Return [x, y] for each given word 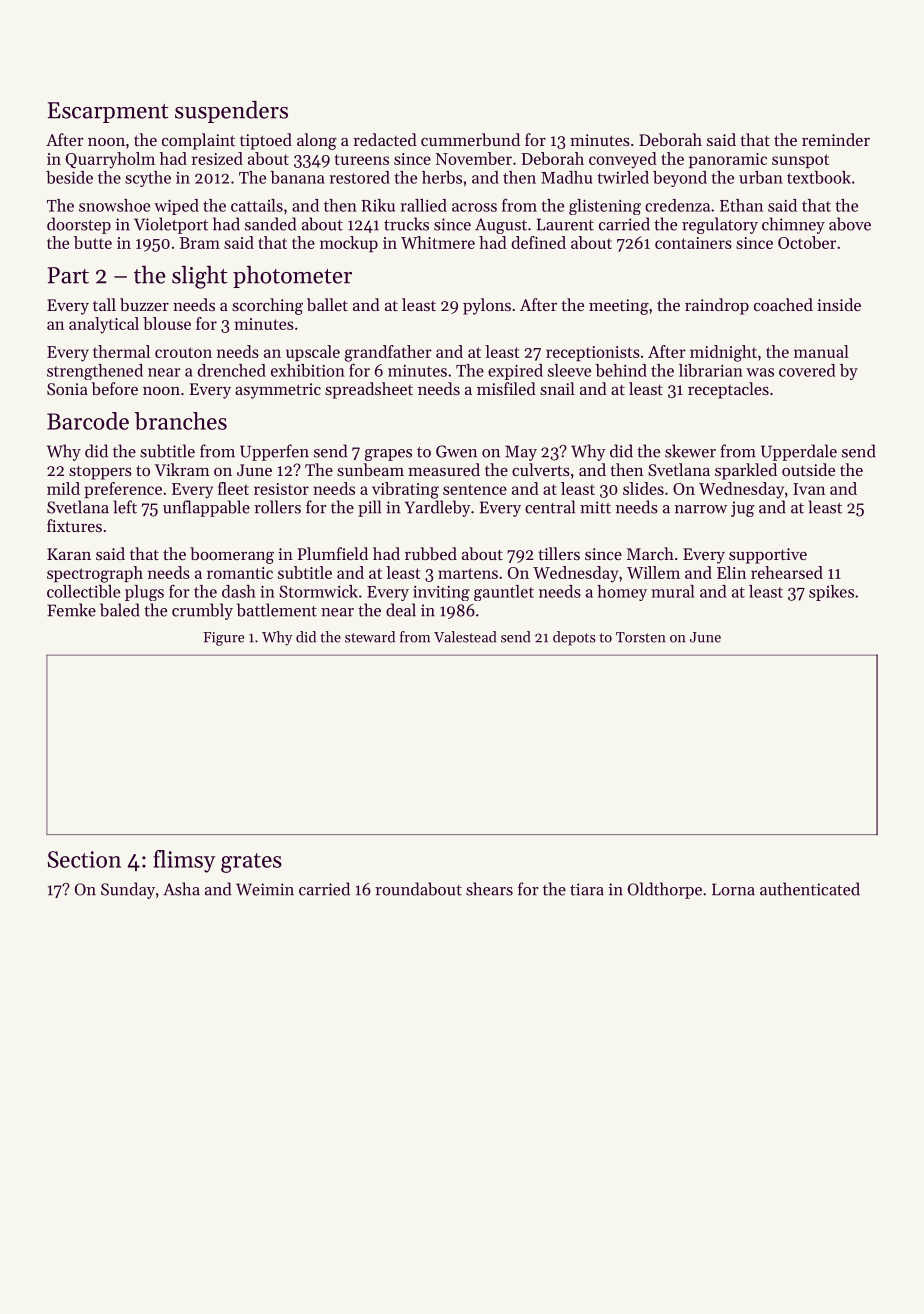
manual [821, 351]
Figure [223, 639]
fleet [233, 488]
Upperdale [799, 452]
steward [370, 637]
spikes [831, 593]
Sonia [67, 389]
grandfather [388, 353]
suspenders [231, 112]
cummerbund [470, 139]
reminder [836, 139]
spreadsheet [369, 390]
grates [251, 863]
